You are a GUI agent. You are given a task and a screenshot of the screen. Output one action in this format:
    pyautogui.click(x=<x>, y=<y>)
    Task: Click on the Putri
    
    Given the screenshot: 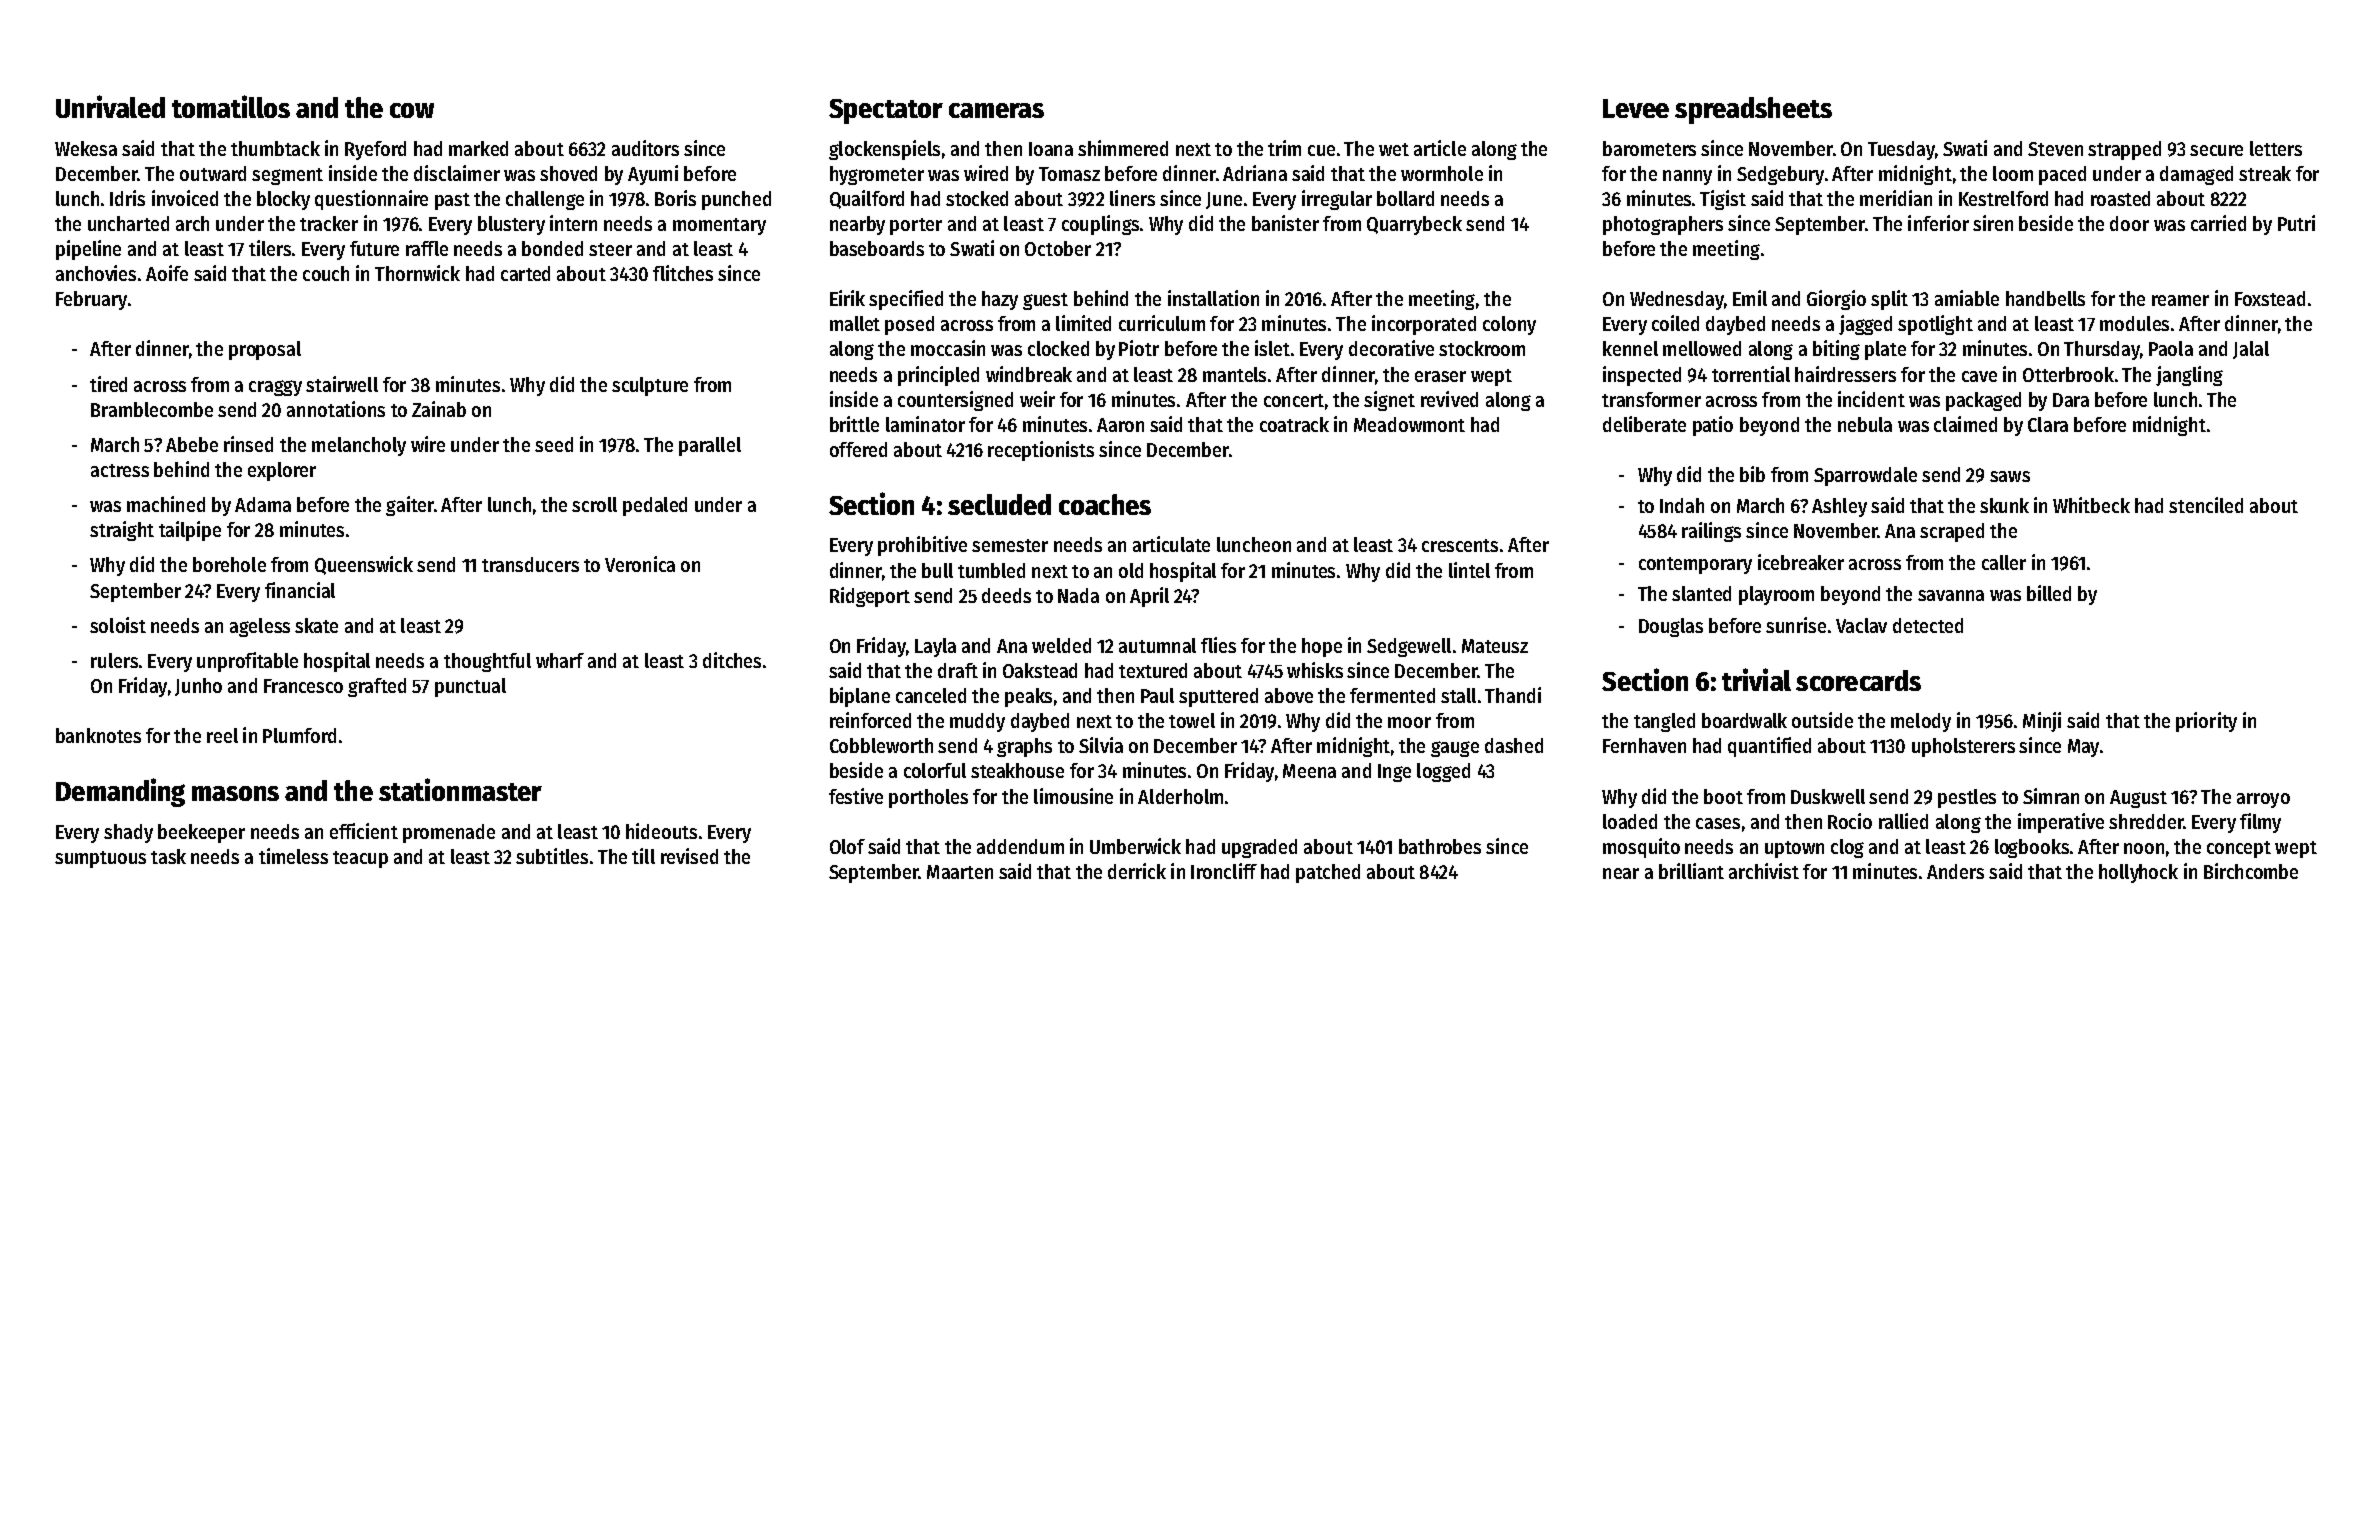 What is the action you would take?
    pyautogui.click(x=2296, y=223)
